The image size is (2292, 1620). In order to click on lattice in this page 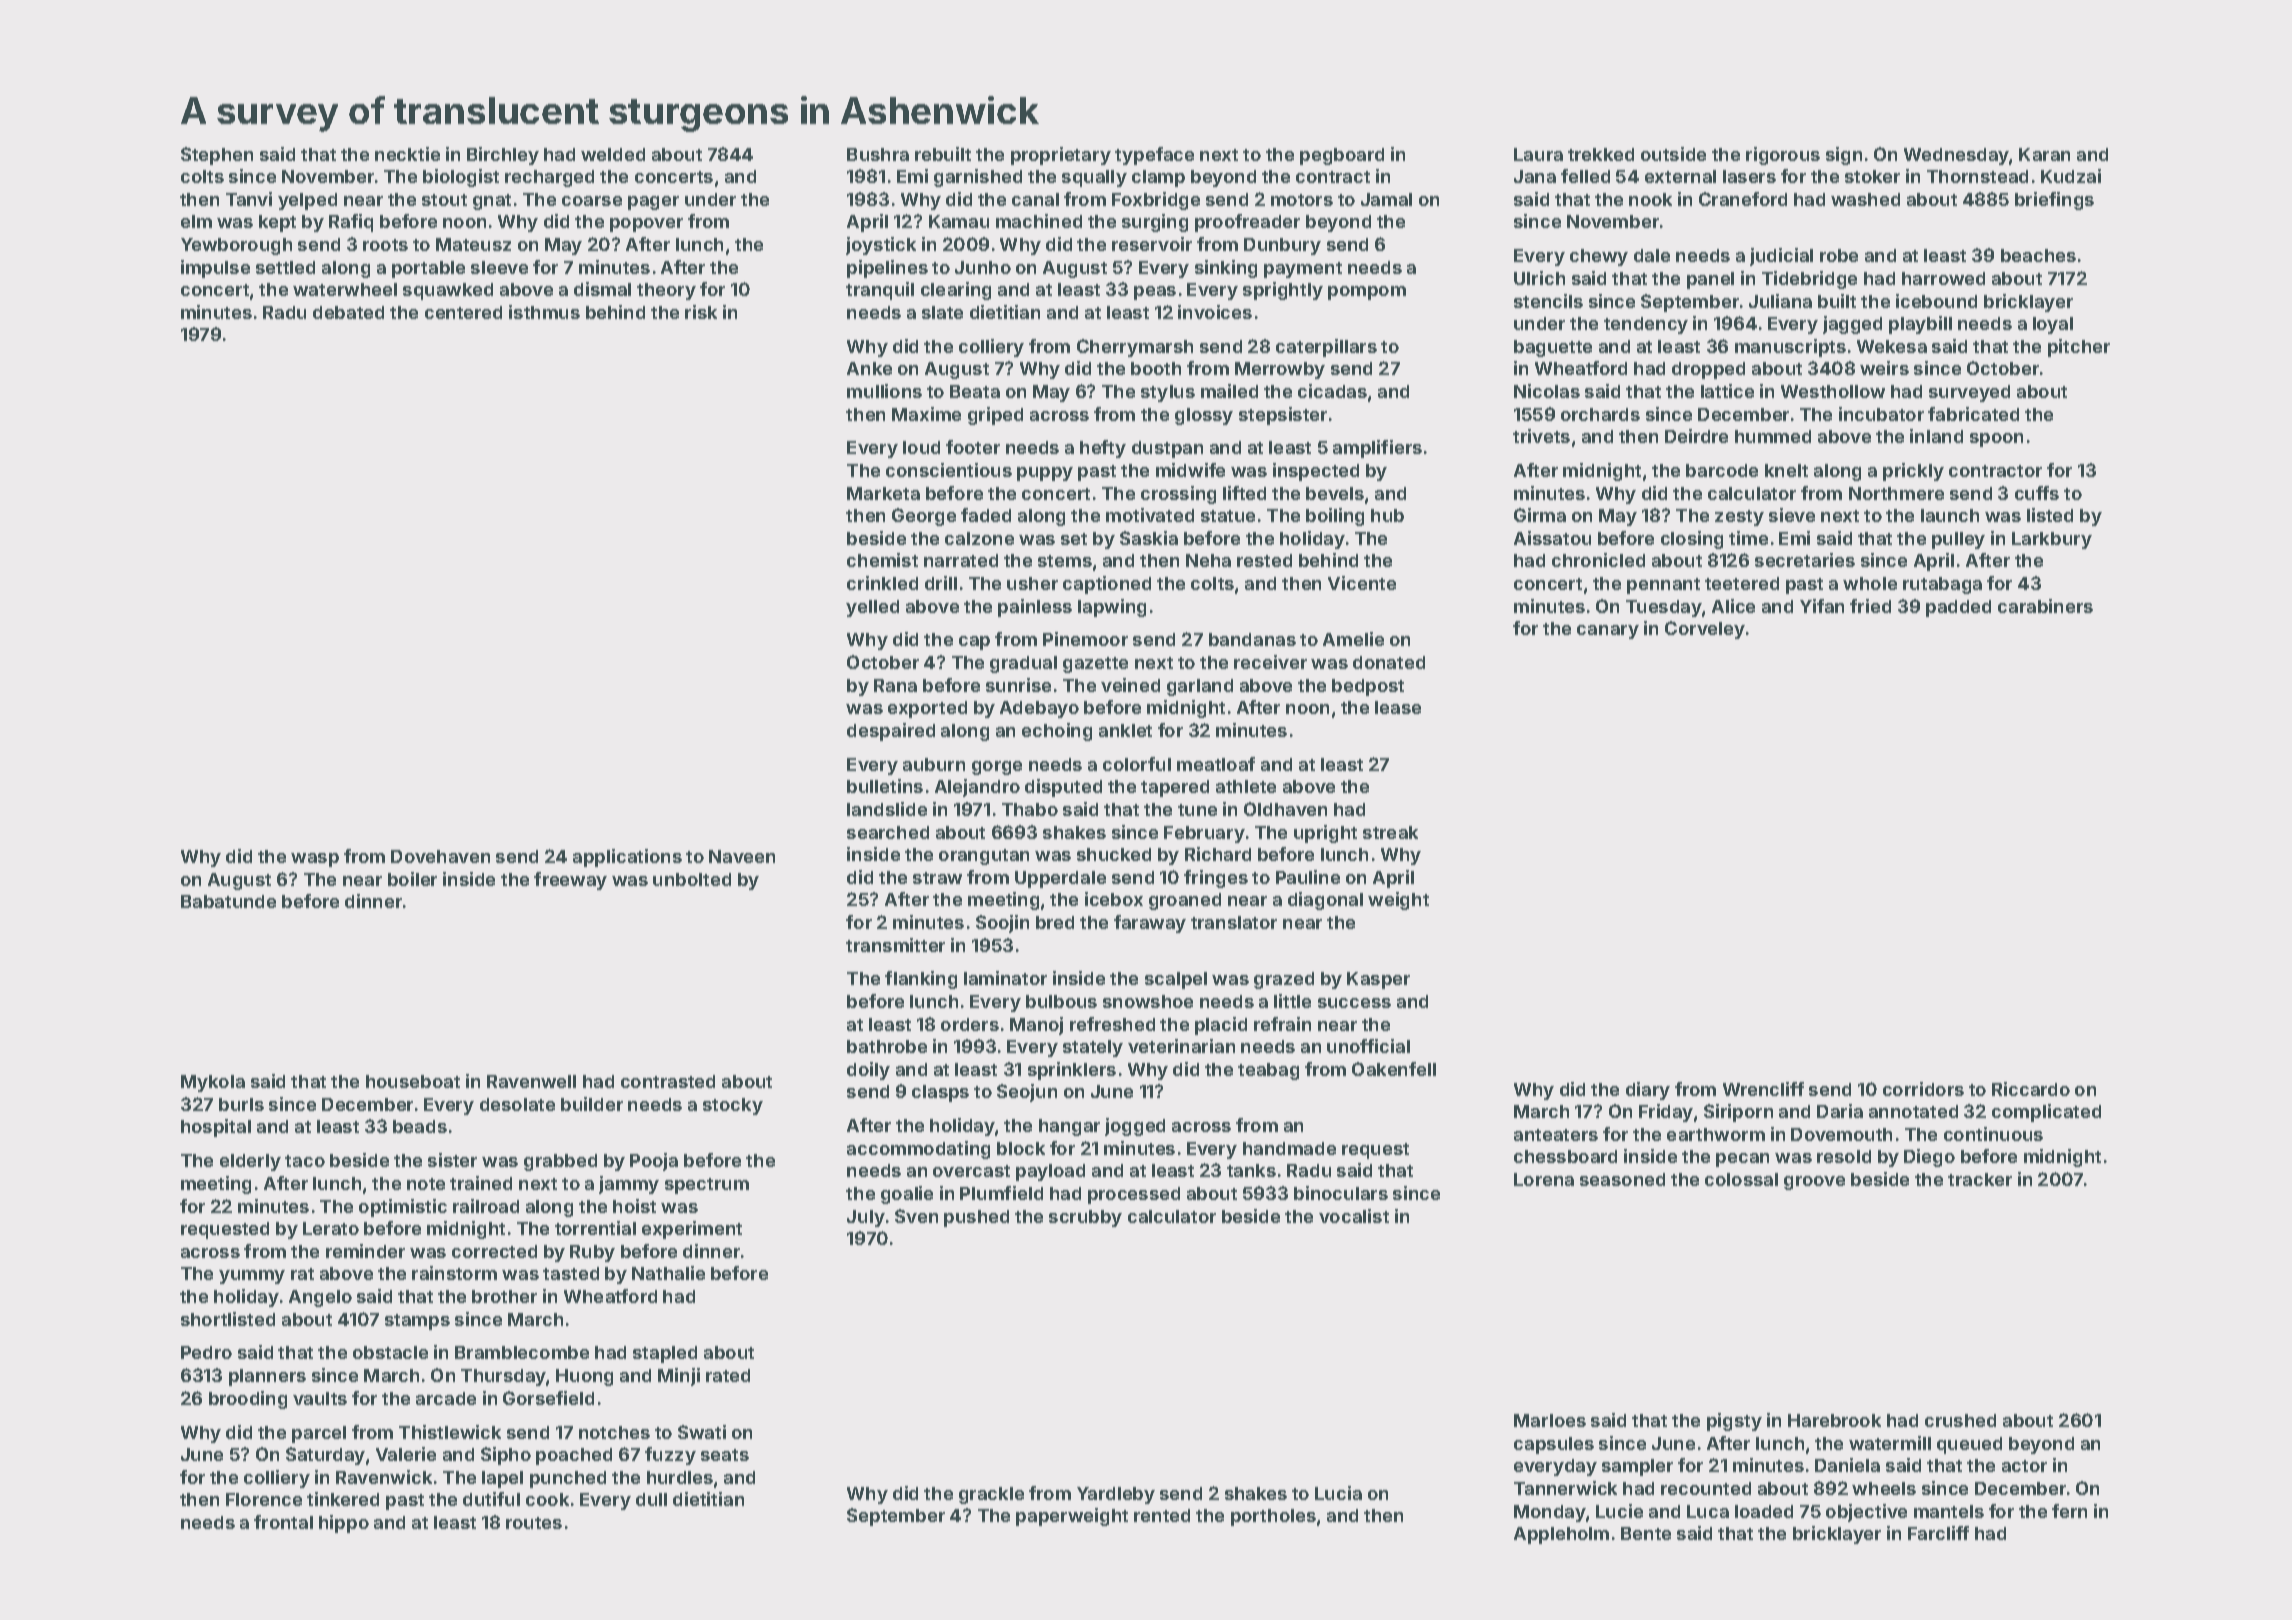, I will do `click(1727, 391)`.
